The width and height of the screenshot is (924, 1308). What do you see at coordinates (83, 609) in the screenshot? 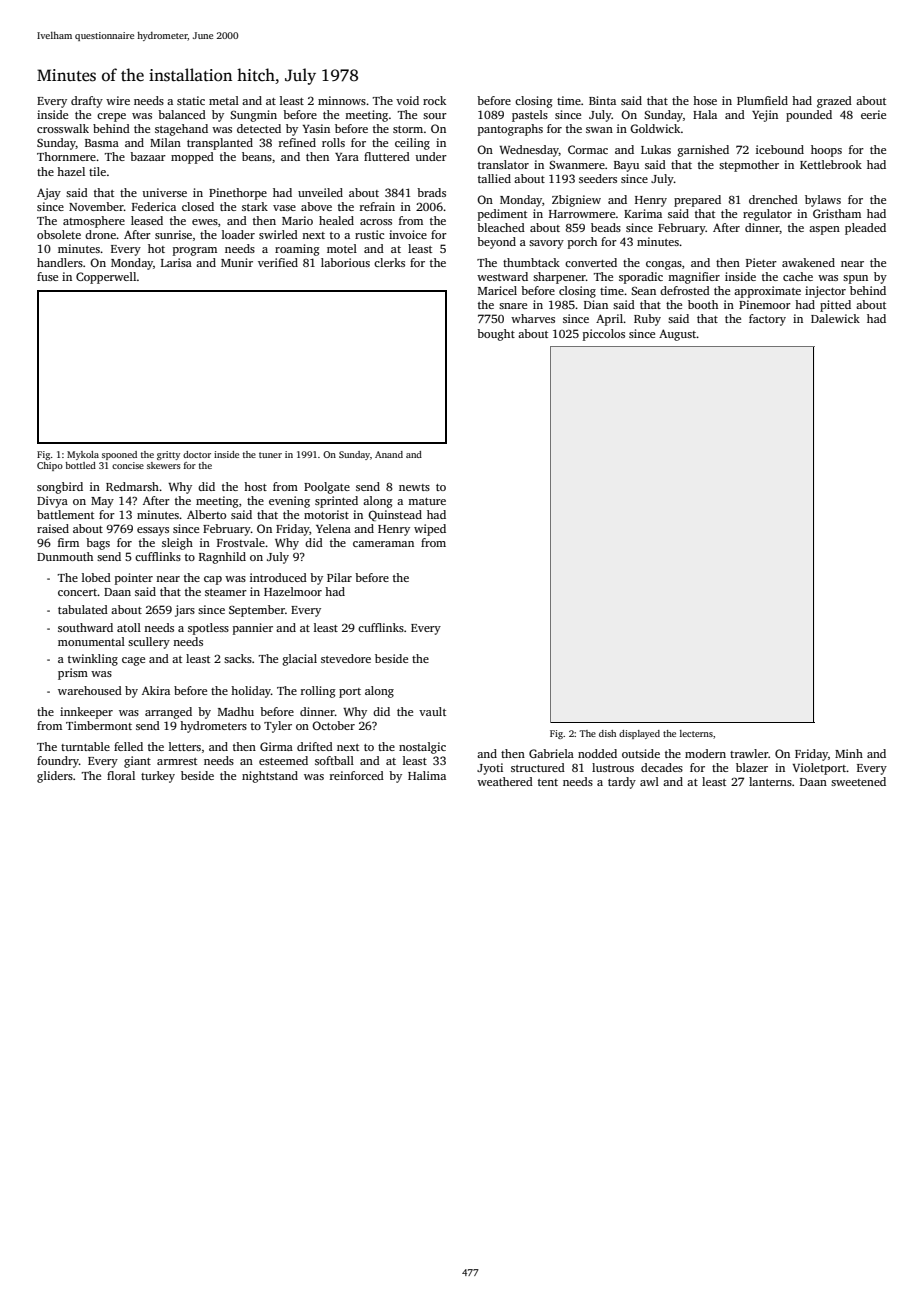
I see `tabulated` at bounding box center [83, 609].
